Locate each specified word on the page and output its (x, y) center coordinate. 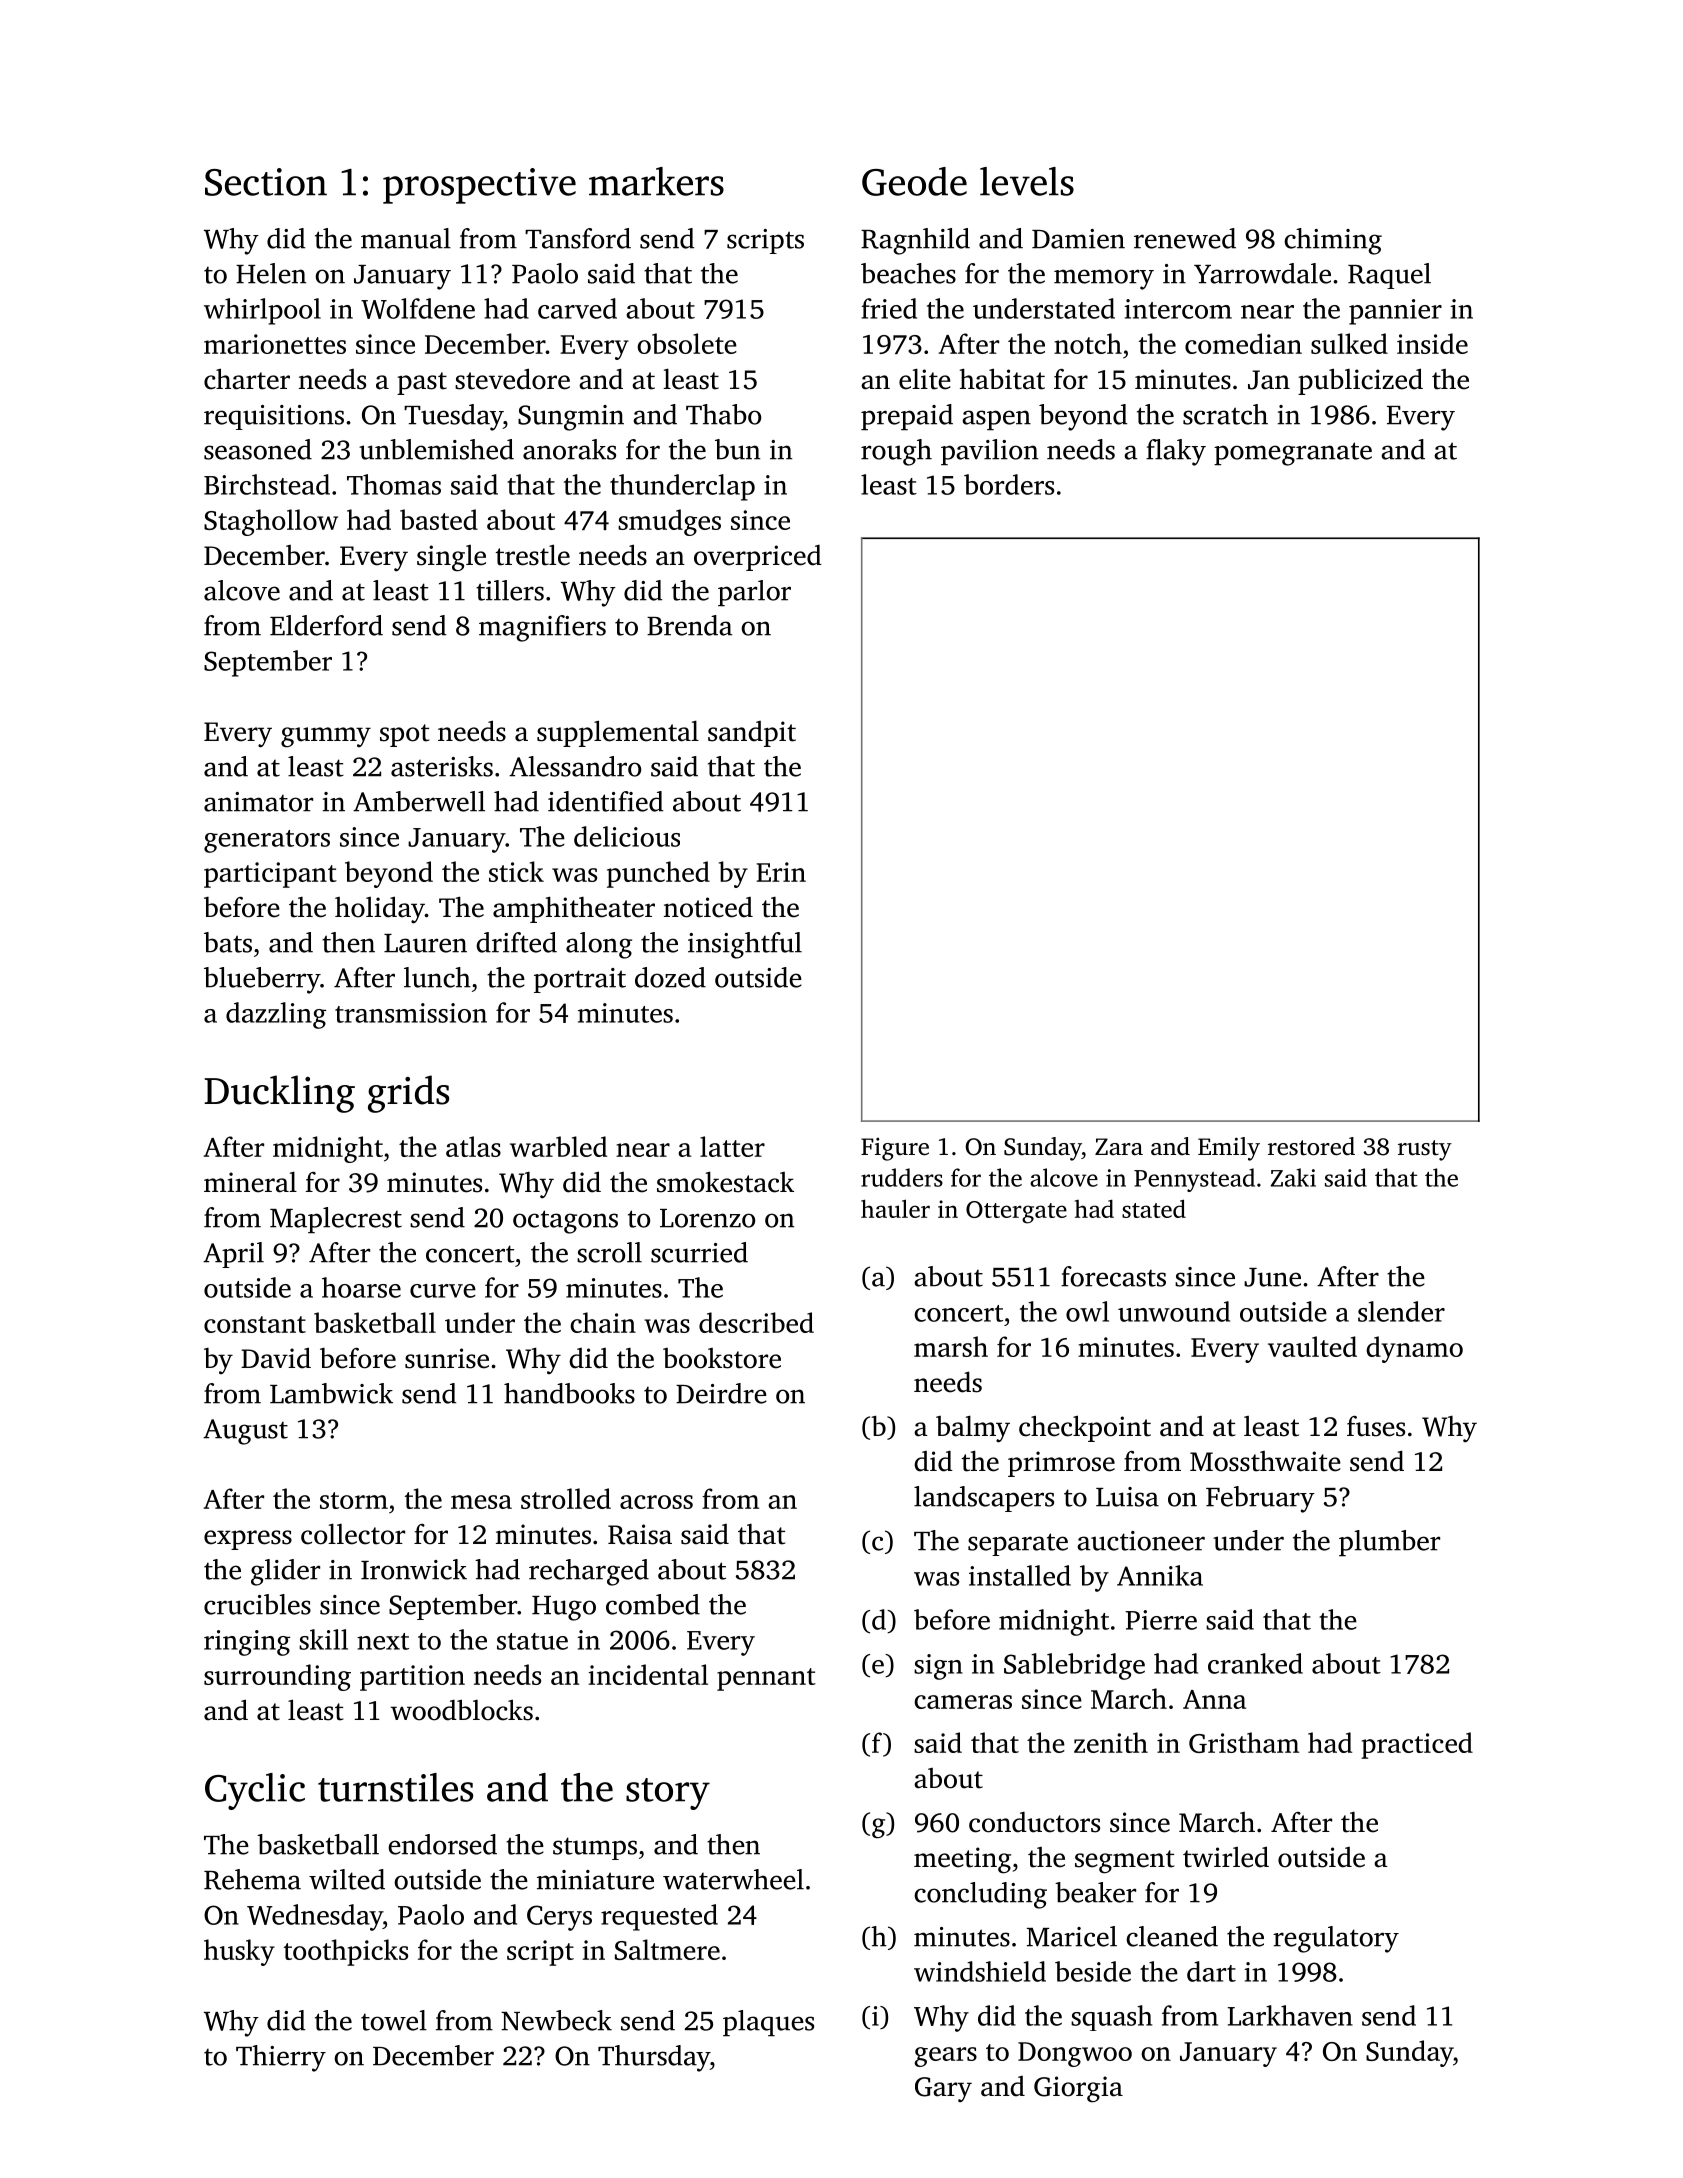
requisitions (274, 417)
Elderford (326, 625)
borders (1009, 484)
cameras (963, 1702)
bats (228, 942)
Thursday (654, 2058)
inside (1432, 343)
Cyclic (255, 1791)
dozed (670, 977)
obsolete (687, 343)
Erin (781, 872)
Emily (1229, 1149)
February (1260, 1499)
